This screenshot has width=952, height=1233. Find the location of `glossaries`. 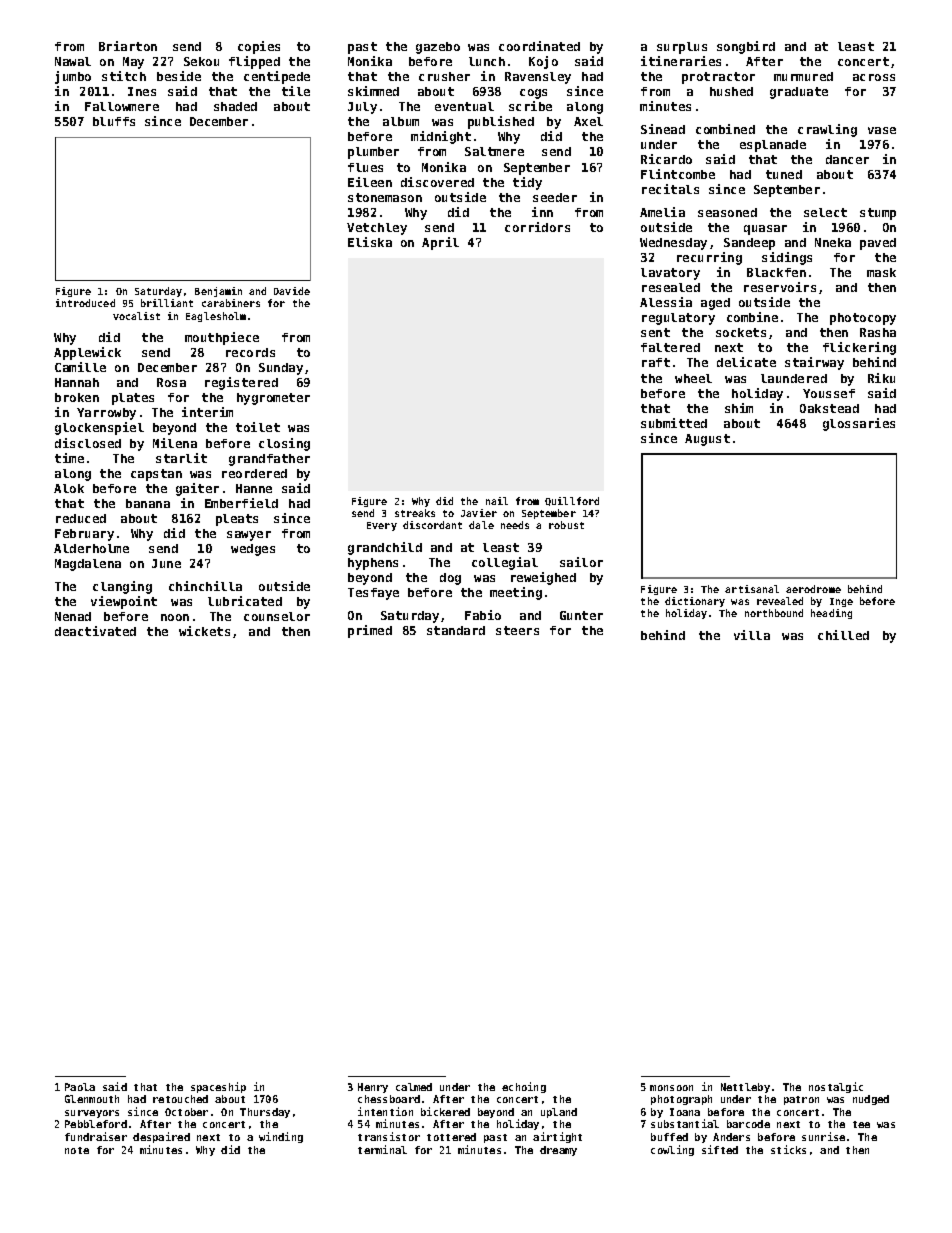

glossaries is located at coordinates (859, 424).
